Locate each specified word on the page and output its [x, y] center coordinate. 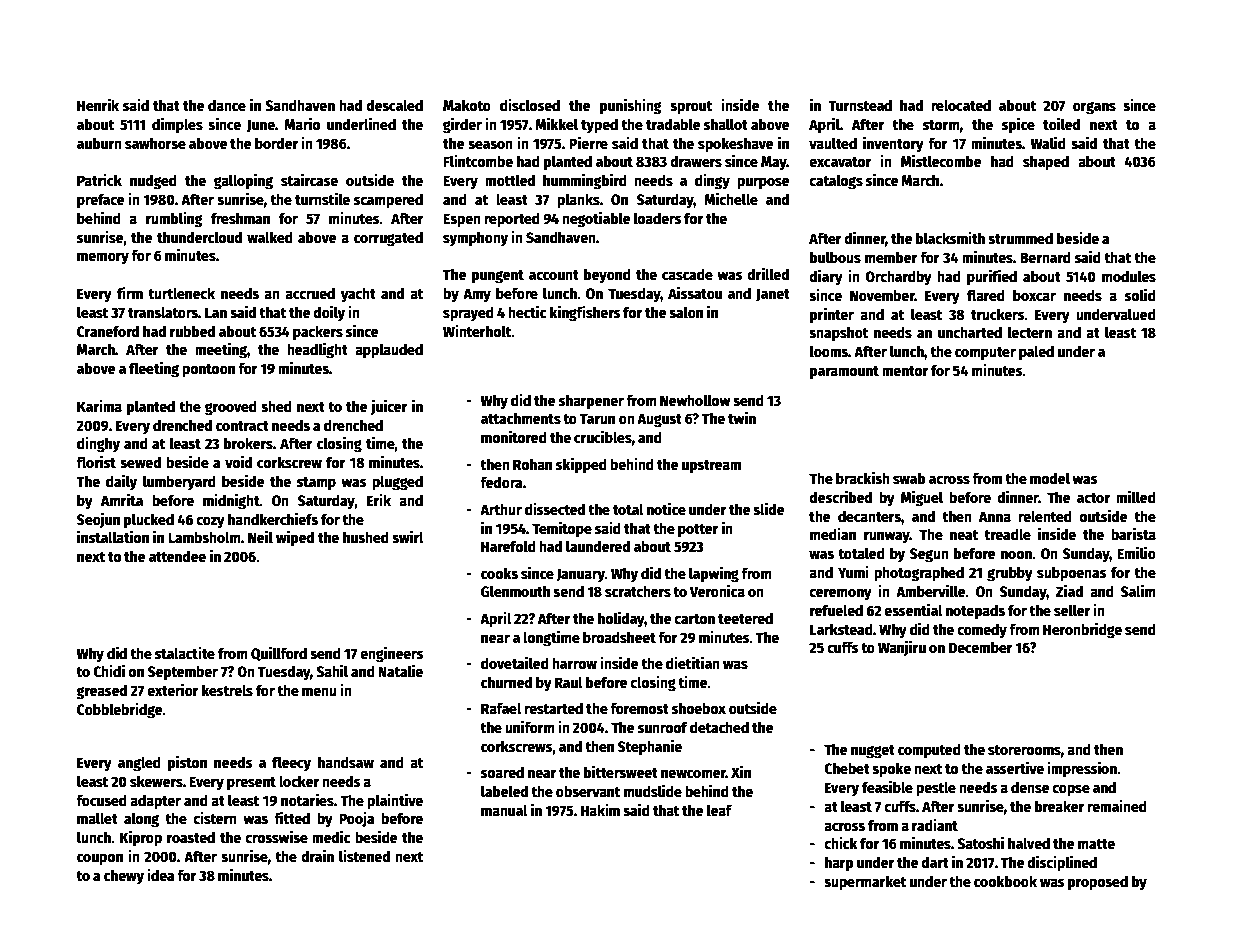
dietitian [693, 662]
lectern [1030, 332]
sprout [691, 108]
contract [242, 426]
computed [929, 751]
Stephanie [650, 747]
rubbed [192, 331]
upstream [711, 467]
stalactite [185, 653]
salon [686, 312]
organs [1094, 108]
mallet [97, 818]
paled [1036, 353]
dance [227, 105]
